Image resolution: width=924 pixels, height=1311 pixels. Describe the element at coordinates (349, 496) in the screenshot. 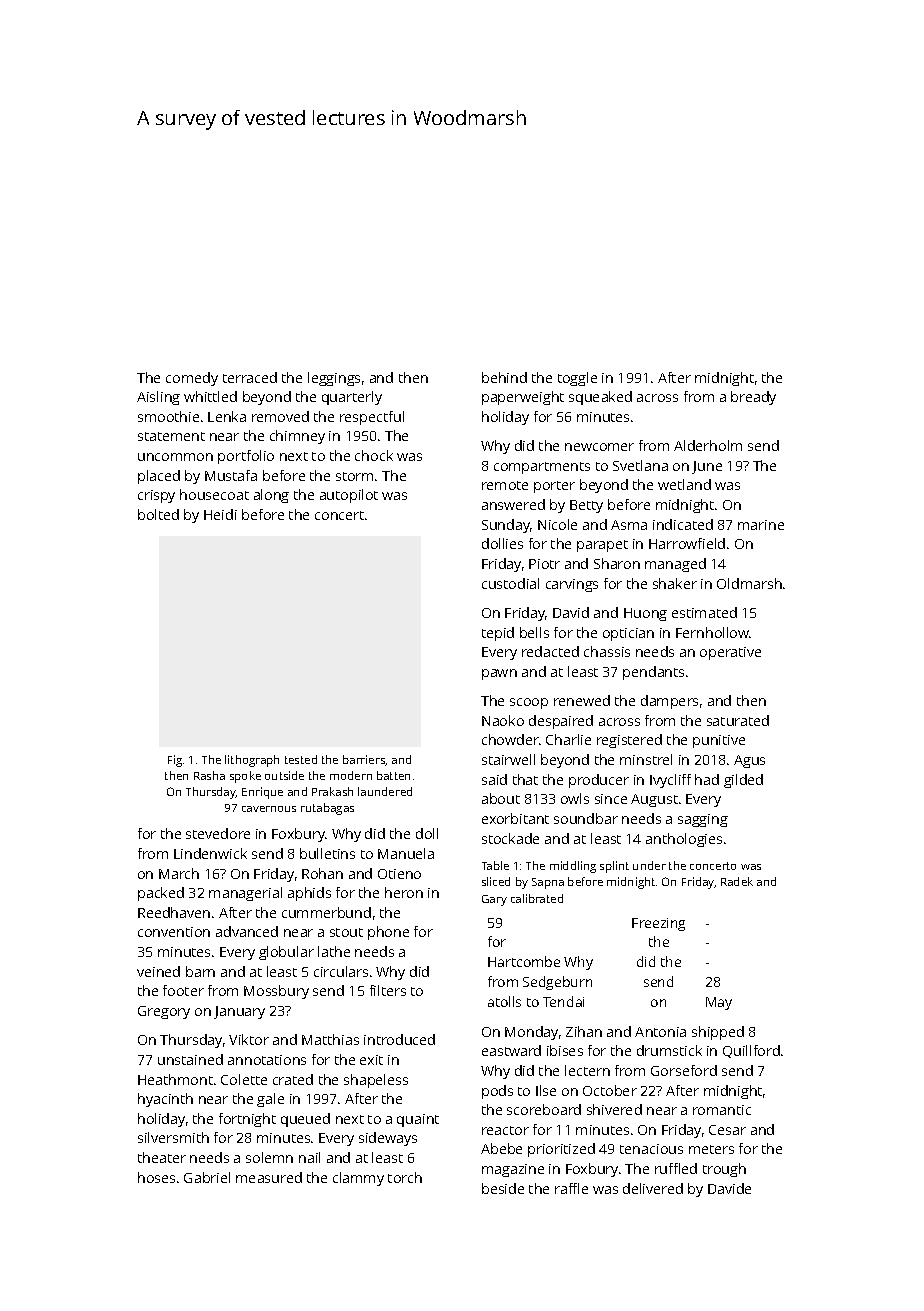

I see `autopilot` at that location.
